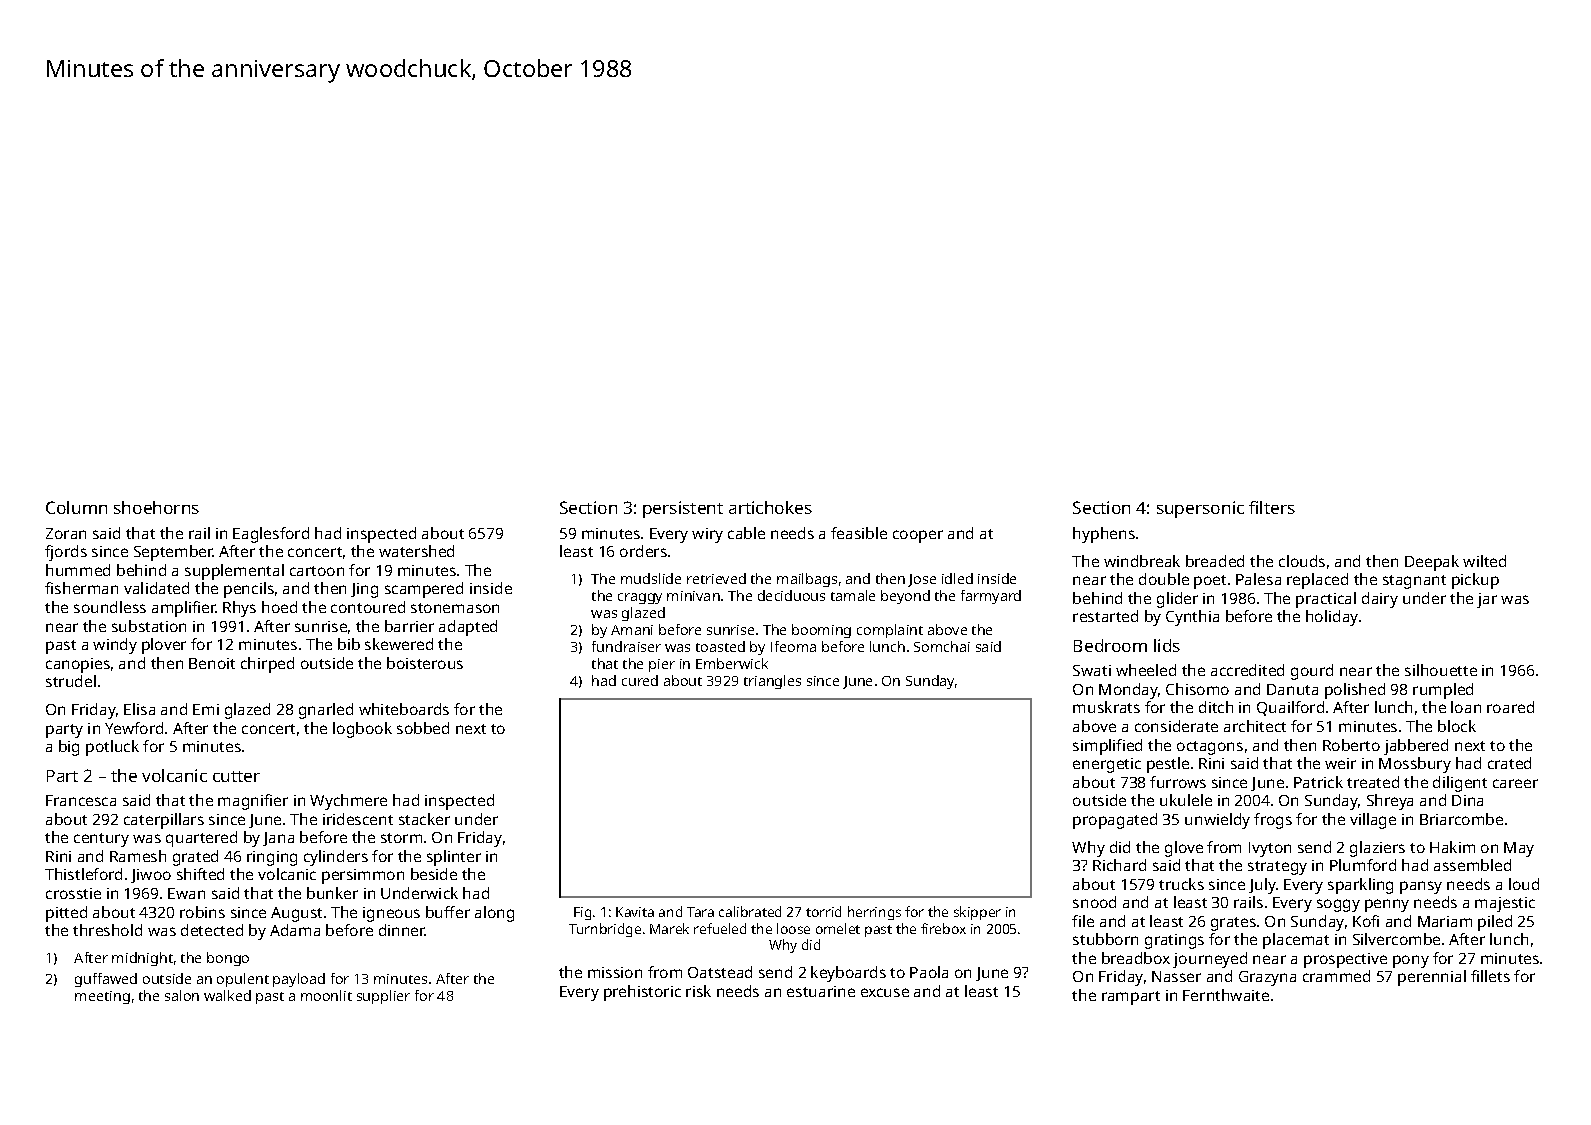 The height and width of the screenshot is (1125, 1591). I want to click on Wychmere, so click(348, 802).
